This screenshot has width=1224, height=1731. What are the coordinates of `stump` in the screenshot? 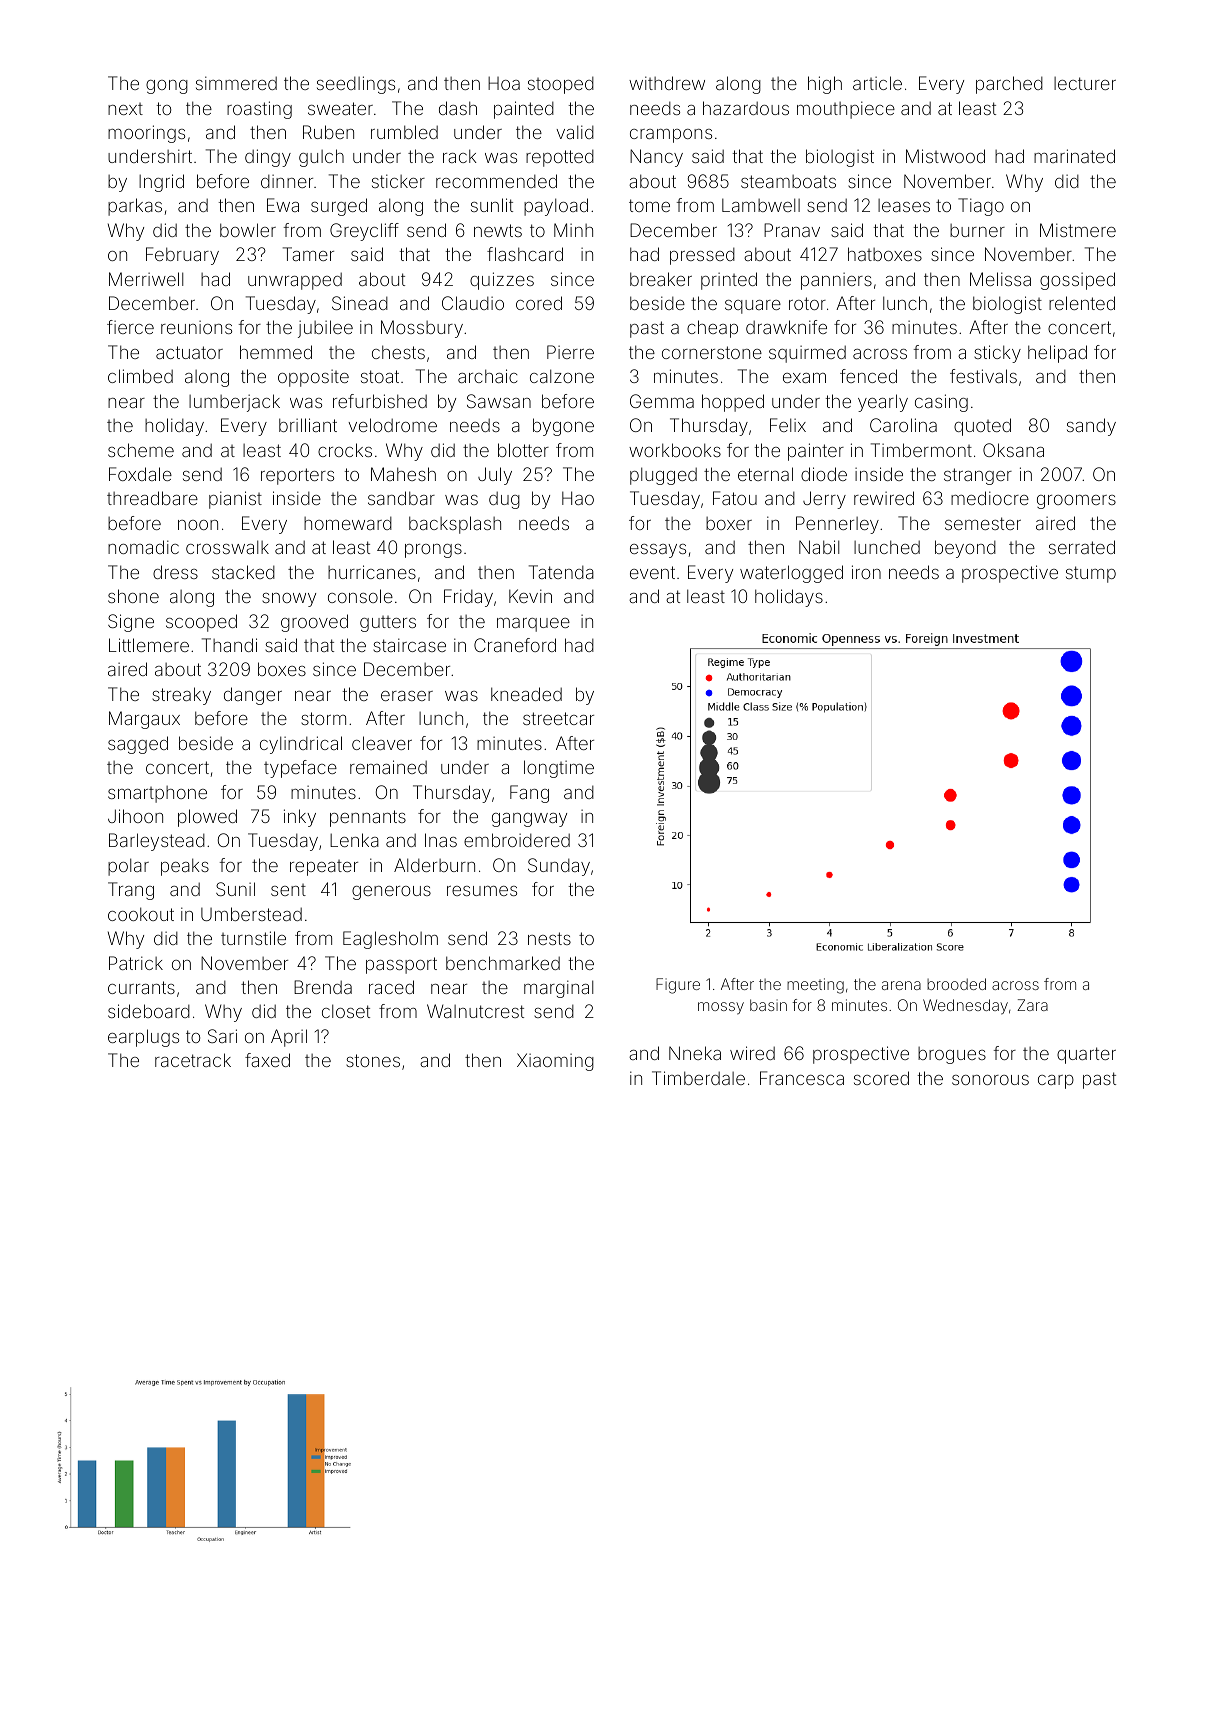 It's located at (1091, 574).
